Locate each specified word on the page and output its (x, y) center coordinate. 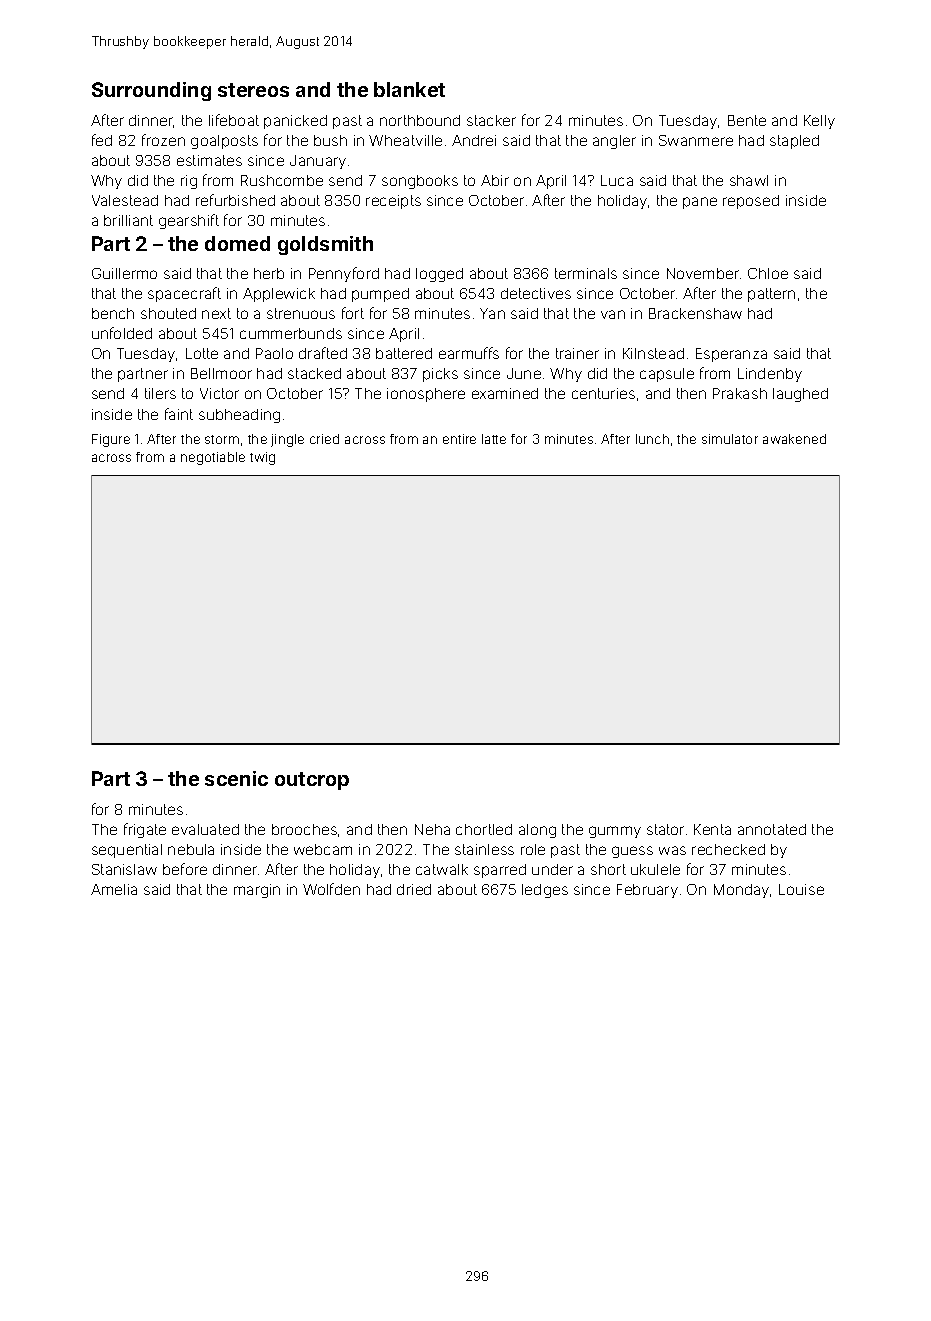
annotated (772, 829)
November (703, 273)
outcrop (312, 781)
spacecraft (184, 294)
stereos (253, 90)
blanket (409, 89)
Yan (492, 313)
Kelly (819, 122)
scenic (236, 778)
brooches (304, 829)
